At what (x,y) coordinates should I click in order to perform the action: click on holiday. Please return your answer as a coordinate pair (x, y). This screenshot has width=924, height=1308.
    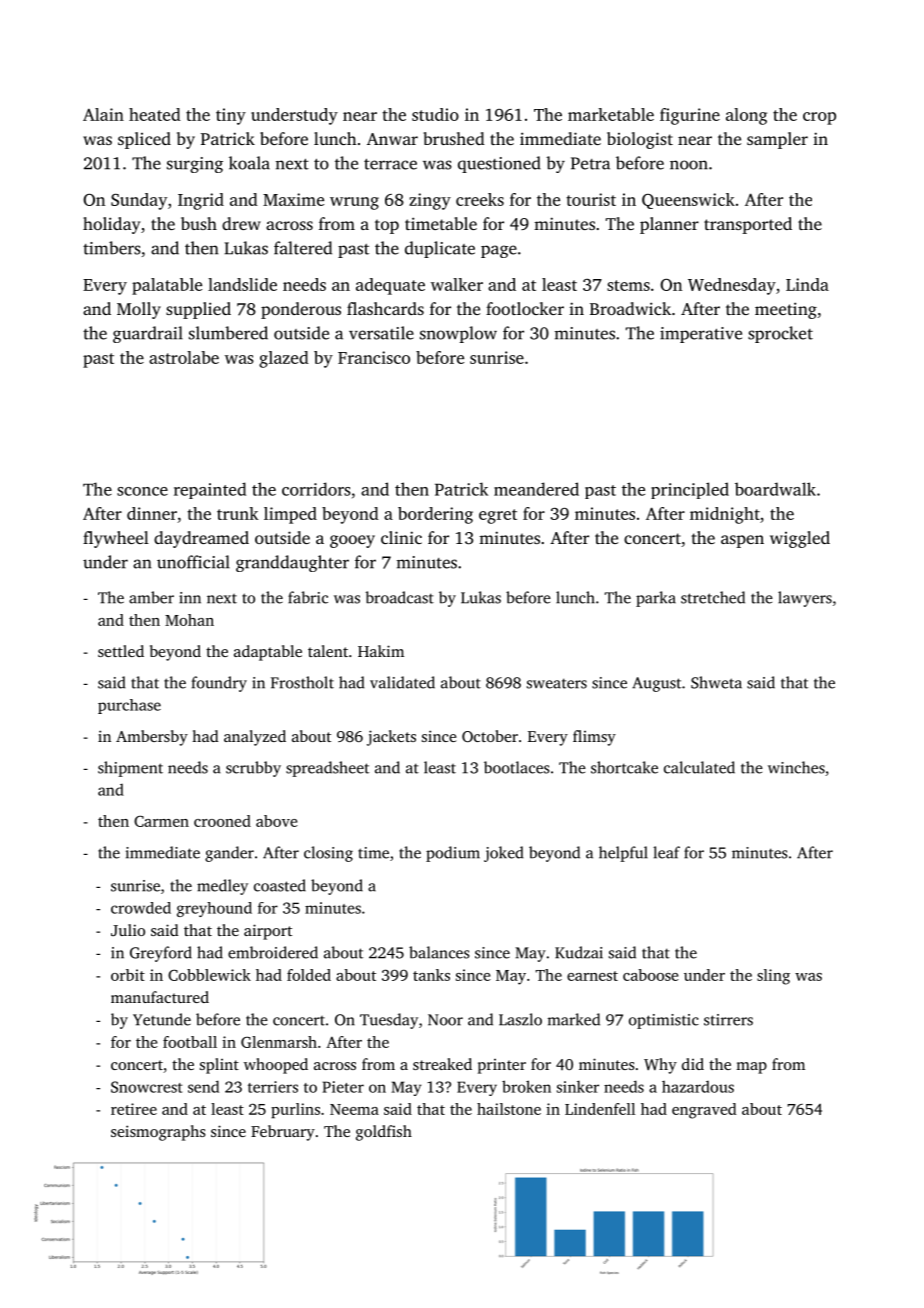
    Looking at the image, I should click on (111, 225).
